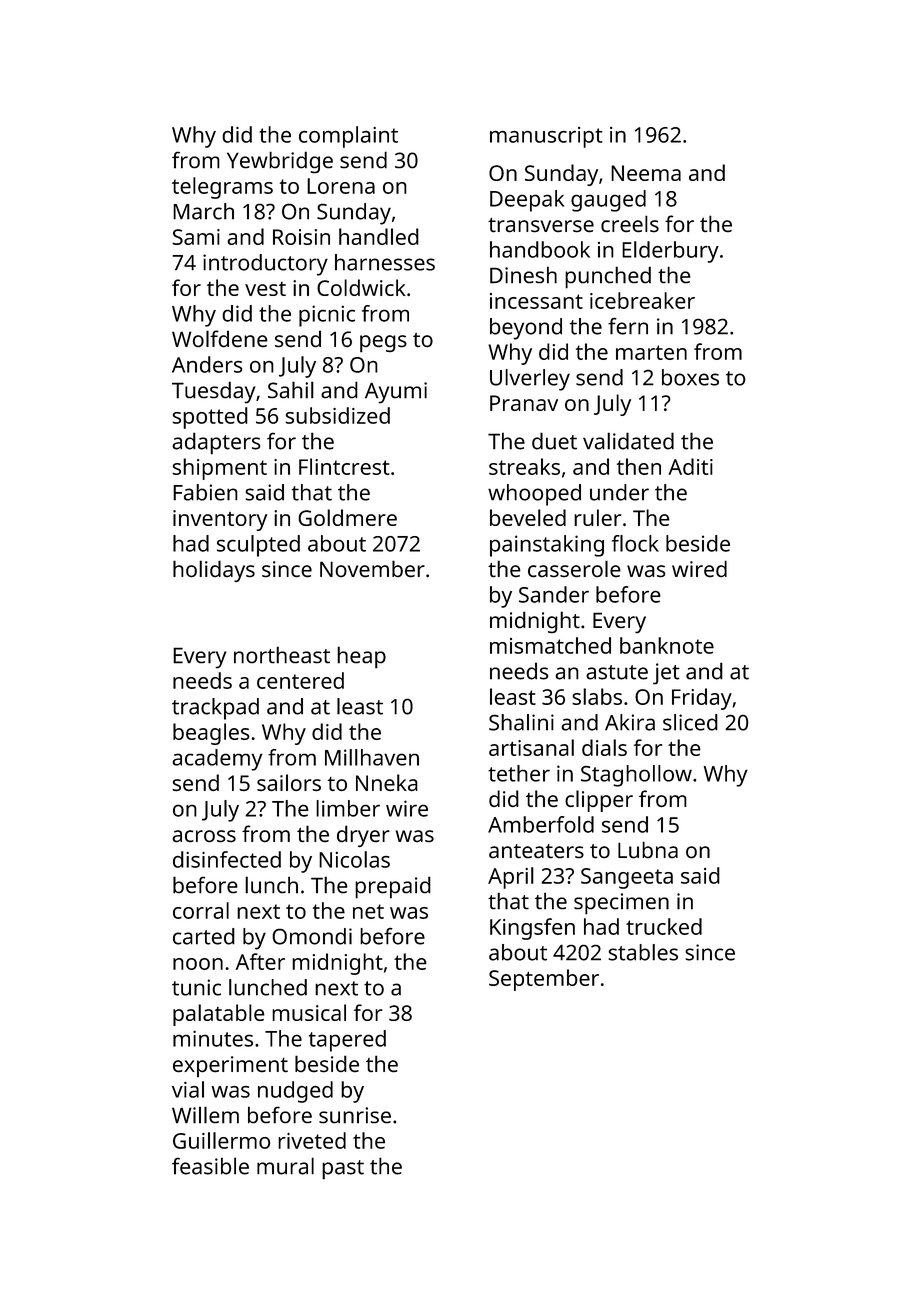 The height and width of the screenshot is (1311, 924). What do you see at coordinates (528, 517) in the screenshot?
I see `beveled` at bounding box center [528, 517].
